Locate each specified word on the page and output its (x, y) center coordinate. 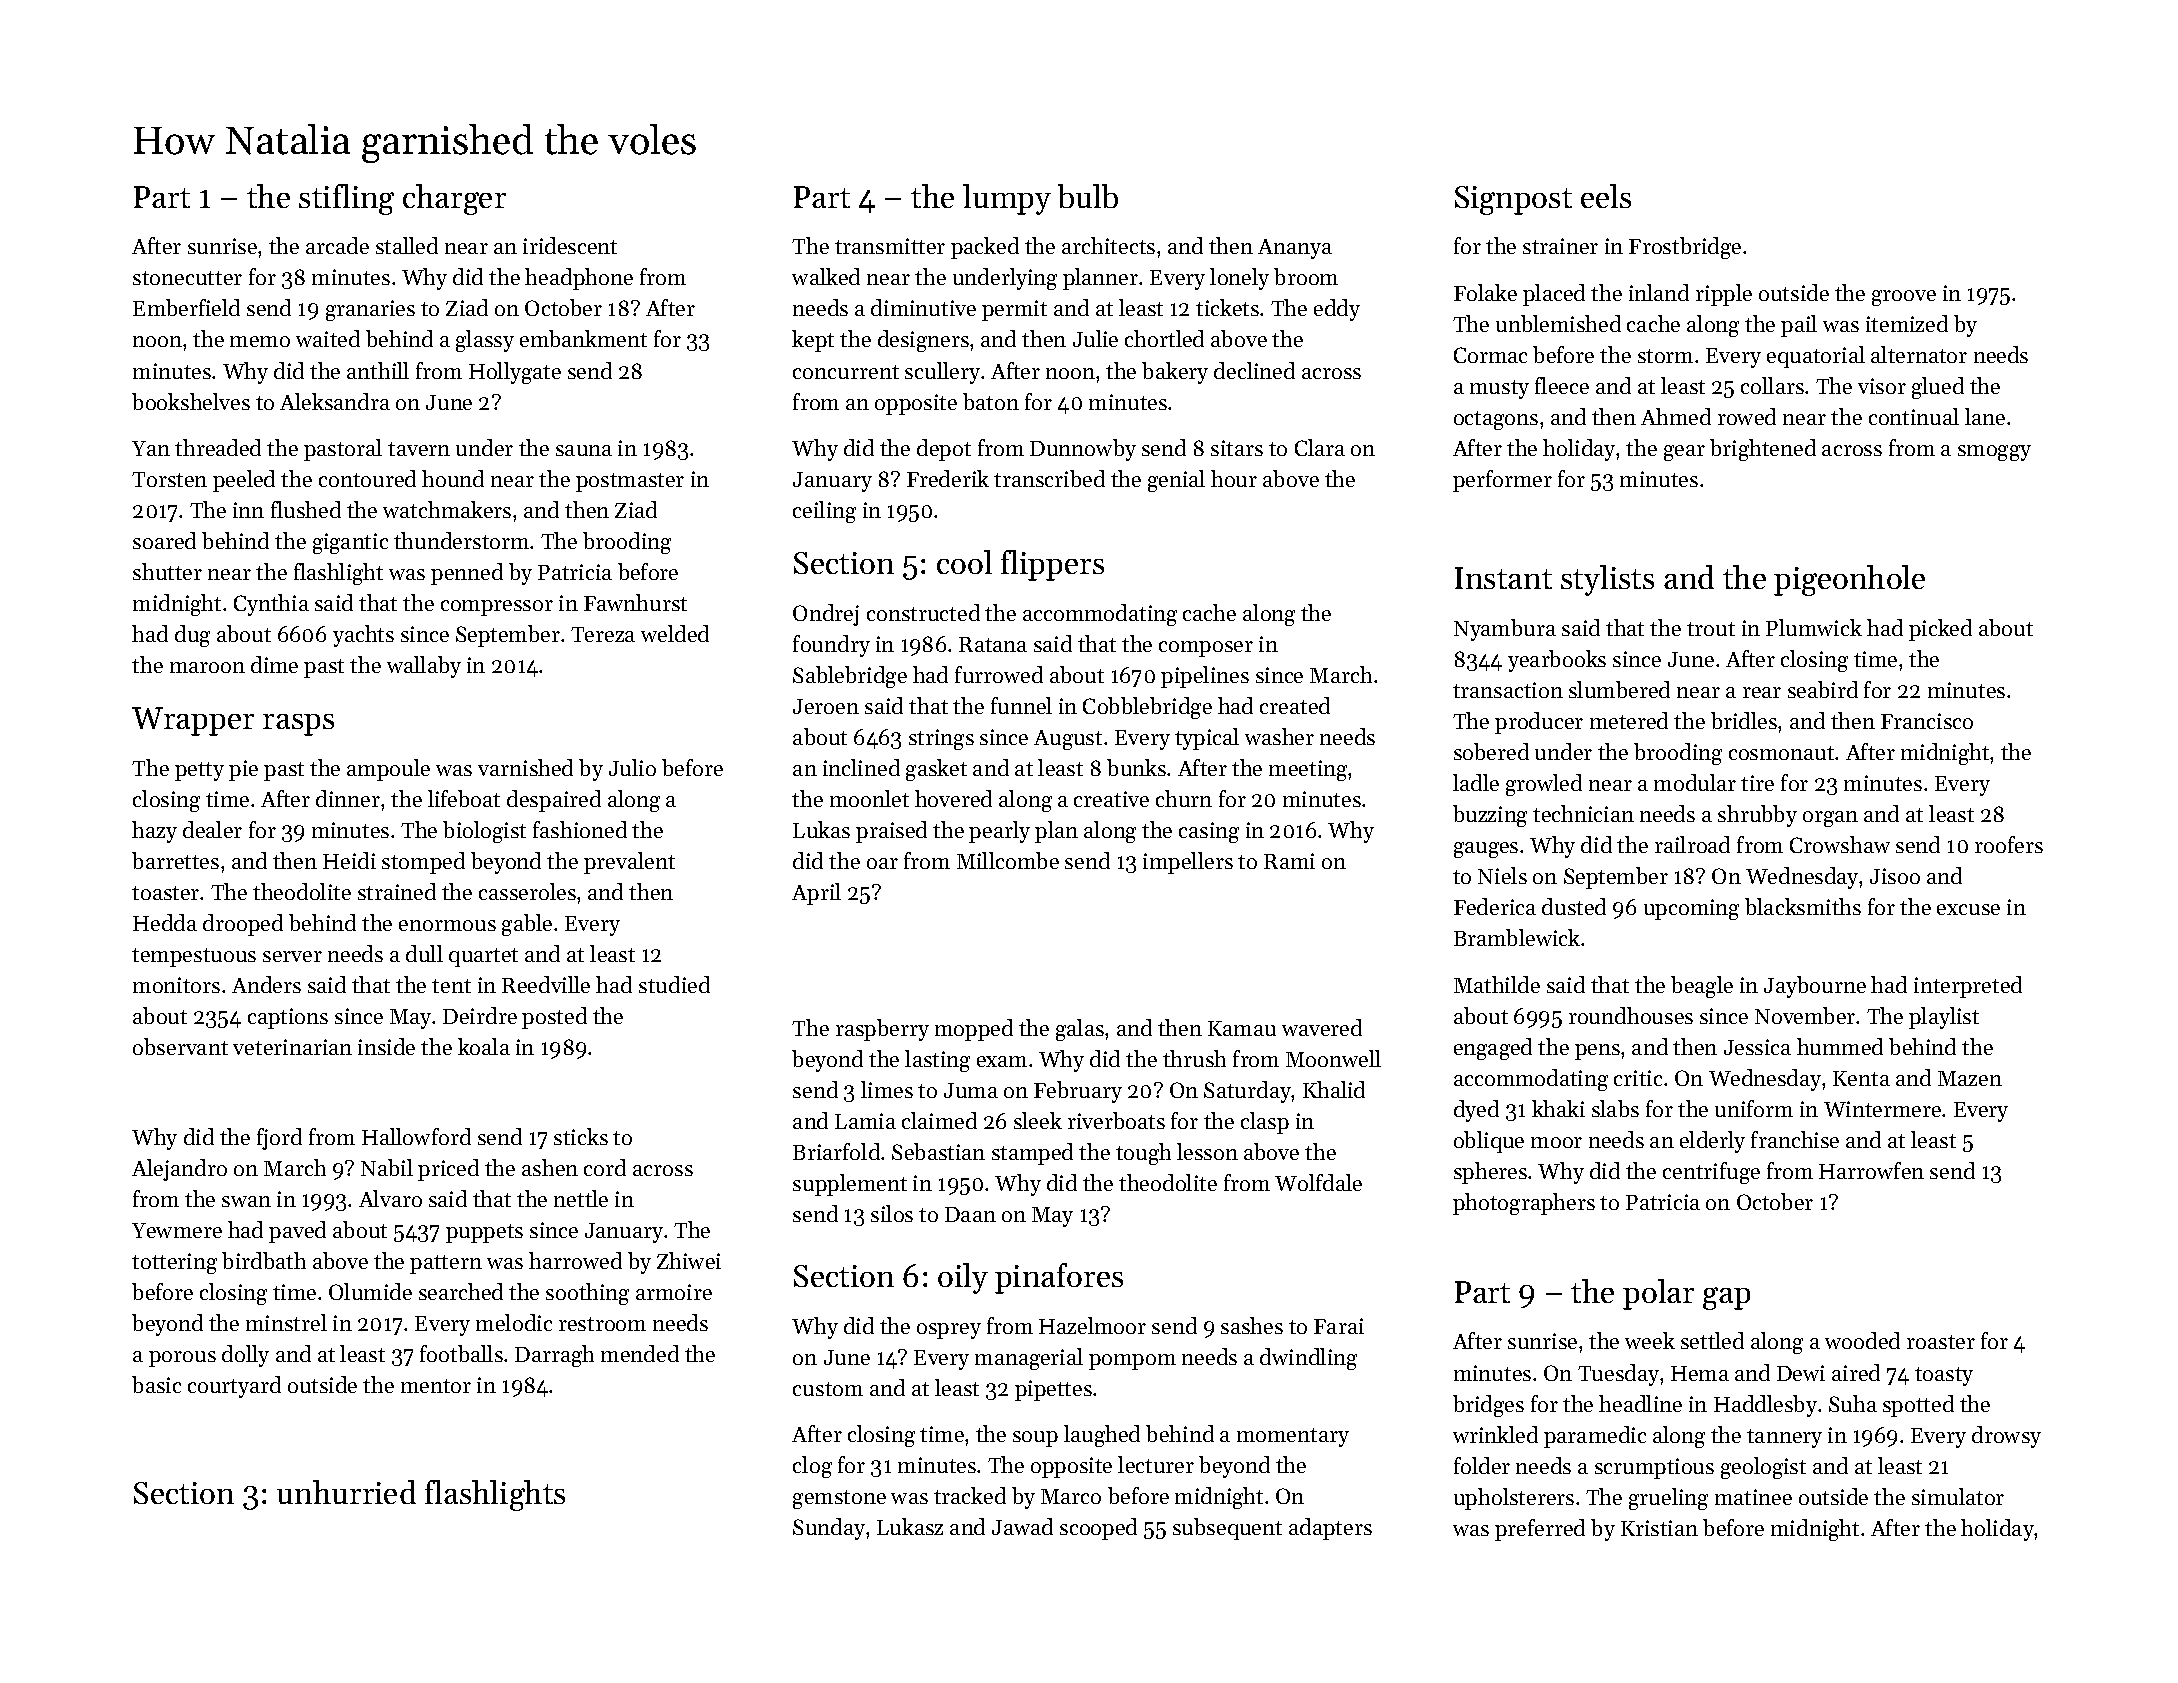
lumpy (1007, 199)
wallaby (424, 667)
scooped (1098, 1529)
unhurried (346, 1492)
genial (1176, 481)
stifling (346, 199)
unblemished (1558, 323)
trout (1711, 629)
